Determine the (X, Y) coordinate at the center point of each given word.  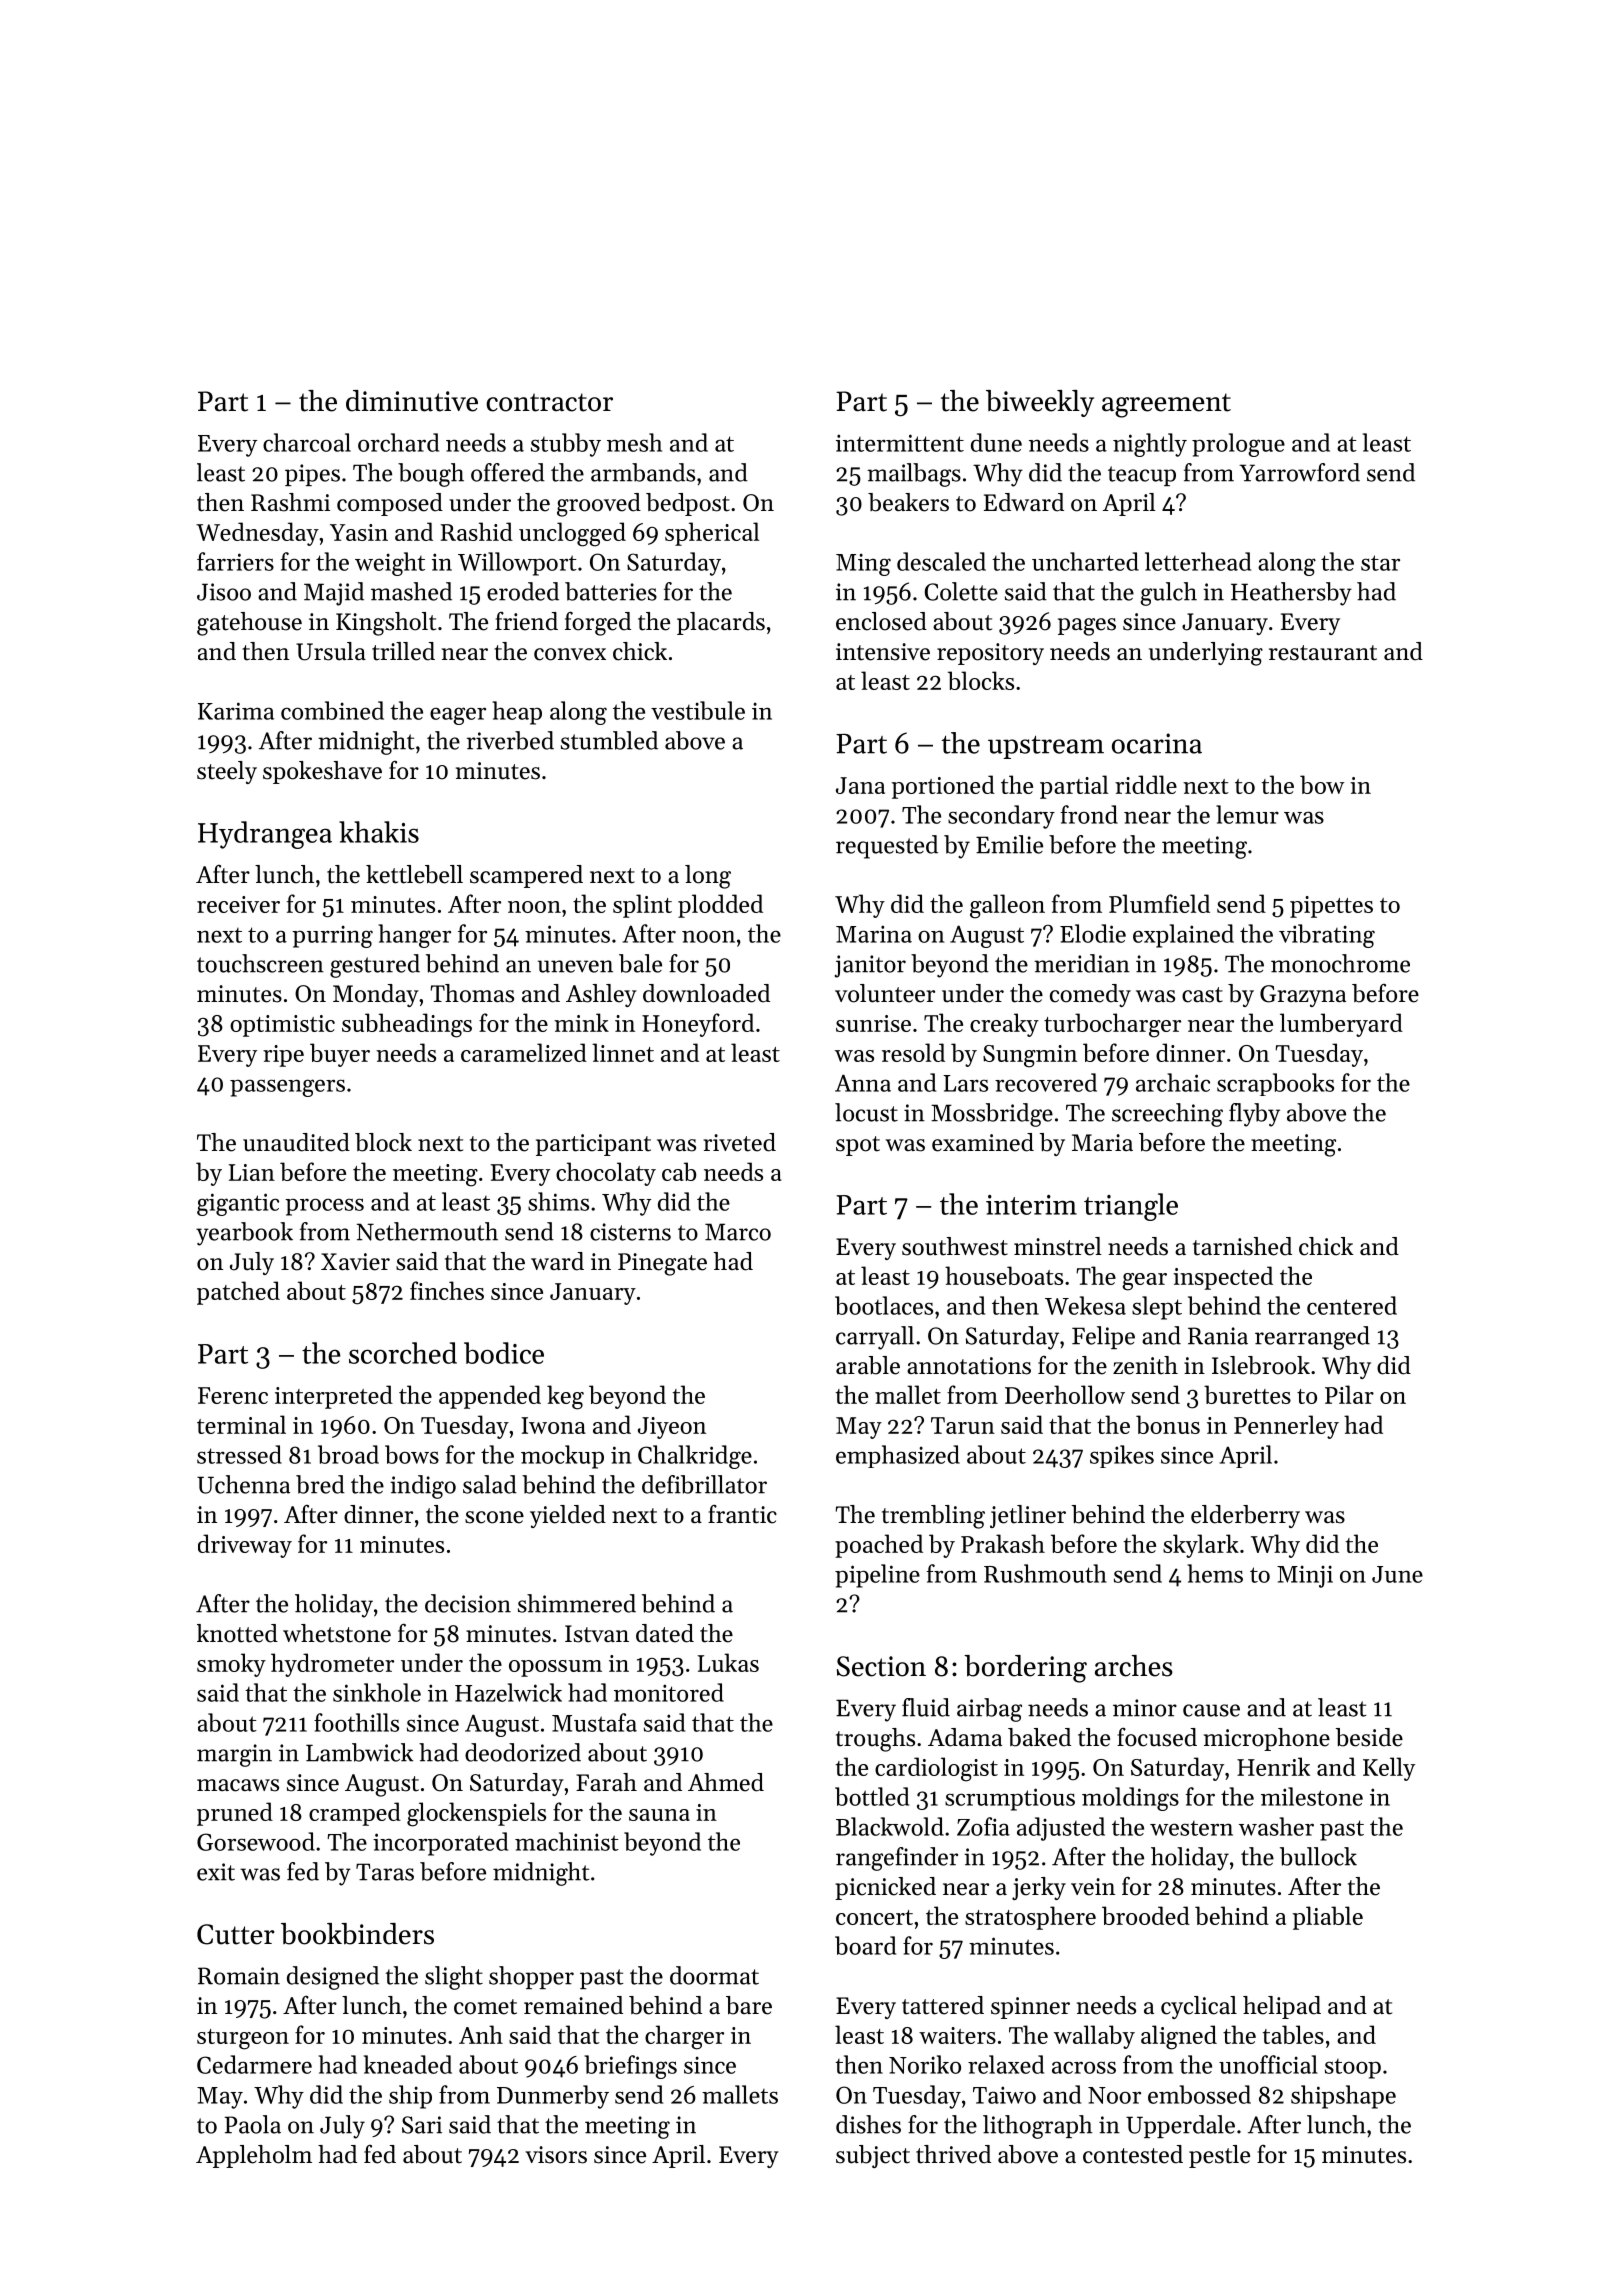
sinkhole (377, 1692)
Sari (422, 2125)
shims (558, 1201)
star (1380, 563)
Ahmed (726, 1782)
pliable (1328, 1918)
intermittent (900, 443)
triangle (1131, 1207)
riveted (740, 1142)
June (1397, 1574)
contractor (549, 402)
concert (874, 1917)
